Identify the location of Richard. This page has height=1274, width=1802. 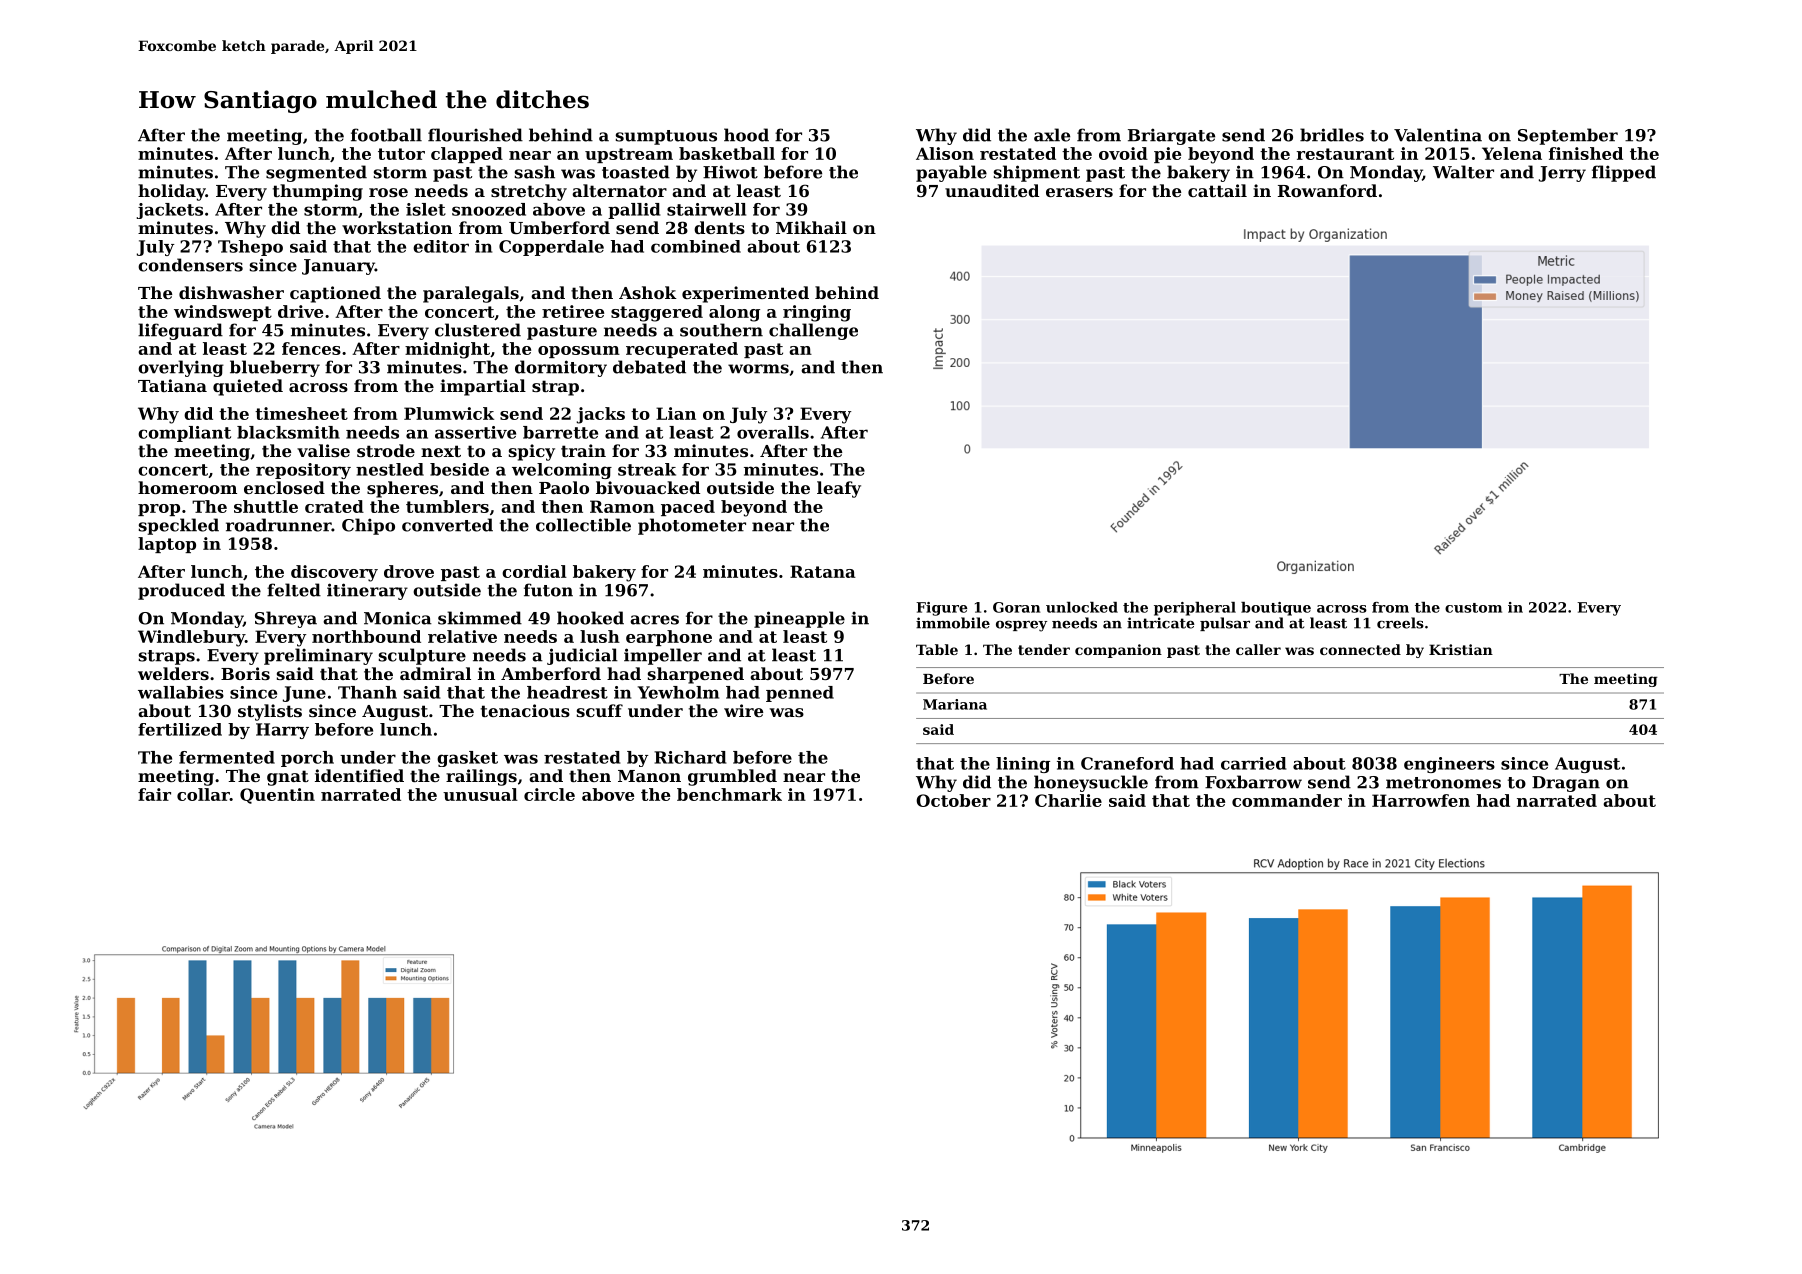
(690, 757).
